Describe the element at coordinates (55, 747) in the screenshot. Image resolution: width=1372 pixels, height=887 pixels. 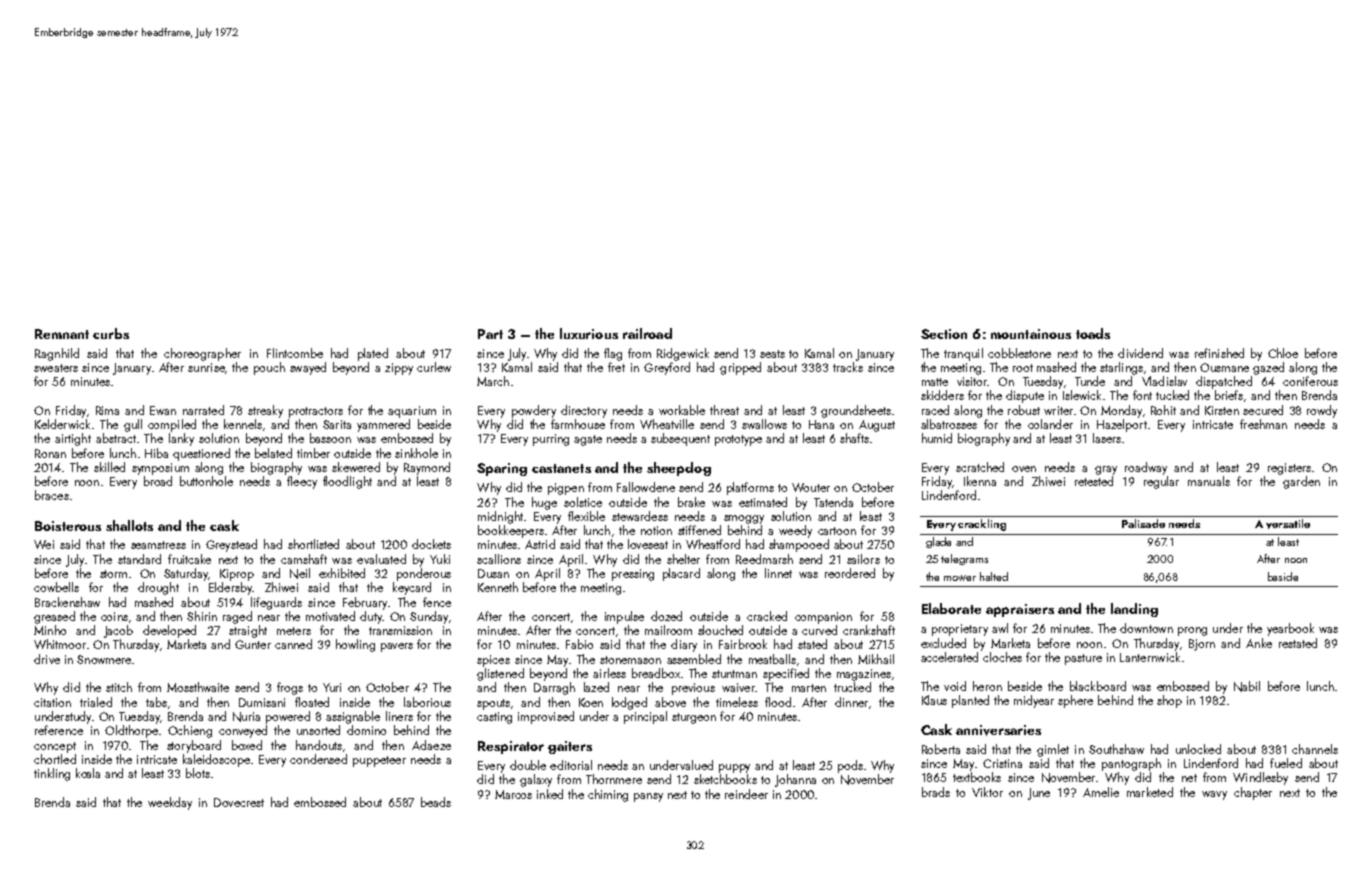
I see `concept` at that location.
